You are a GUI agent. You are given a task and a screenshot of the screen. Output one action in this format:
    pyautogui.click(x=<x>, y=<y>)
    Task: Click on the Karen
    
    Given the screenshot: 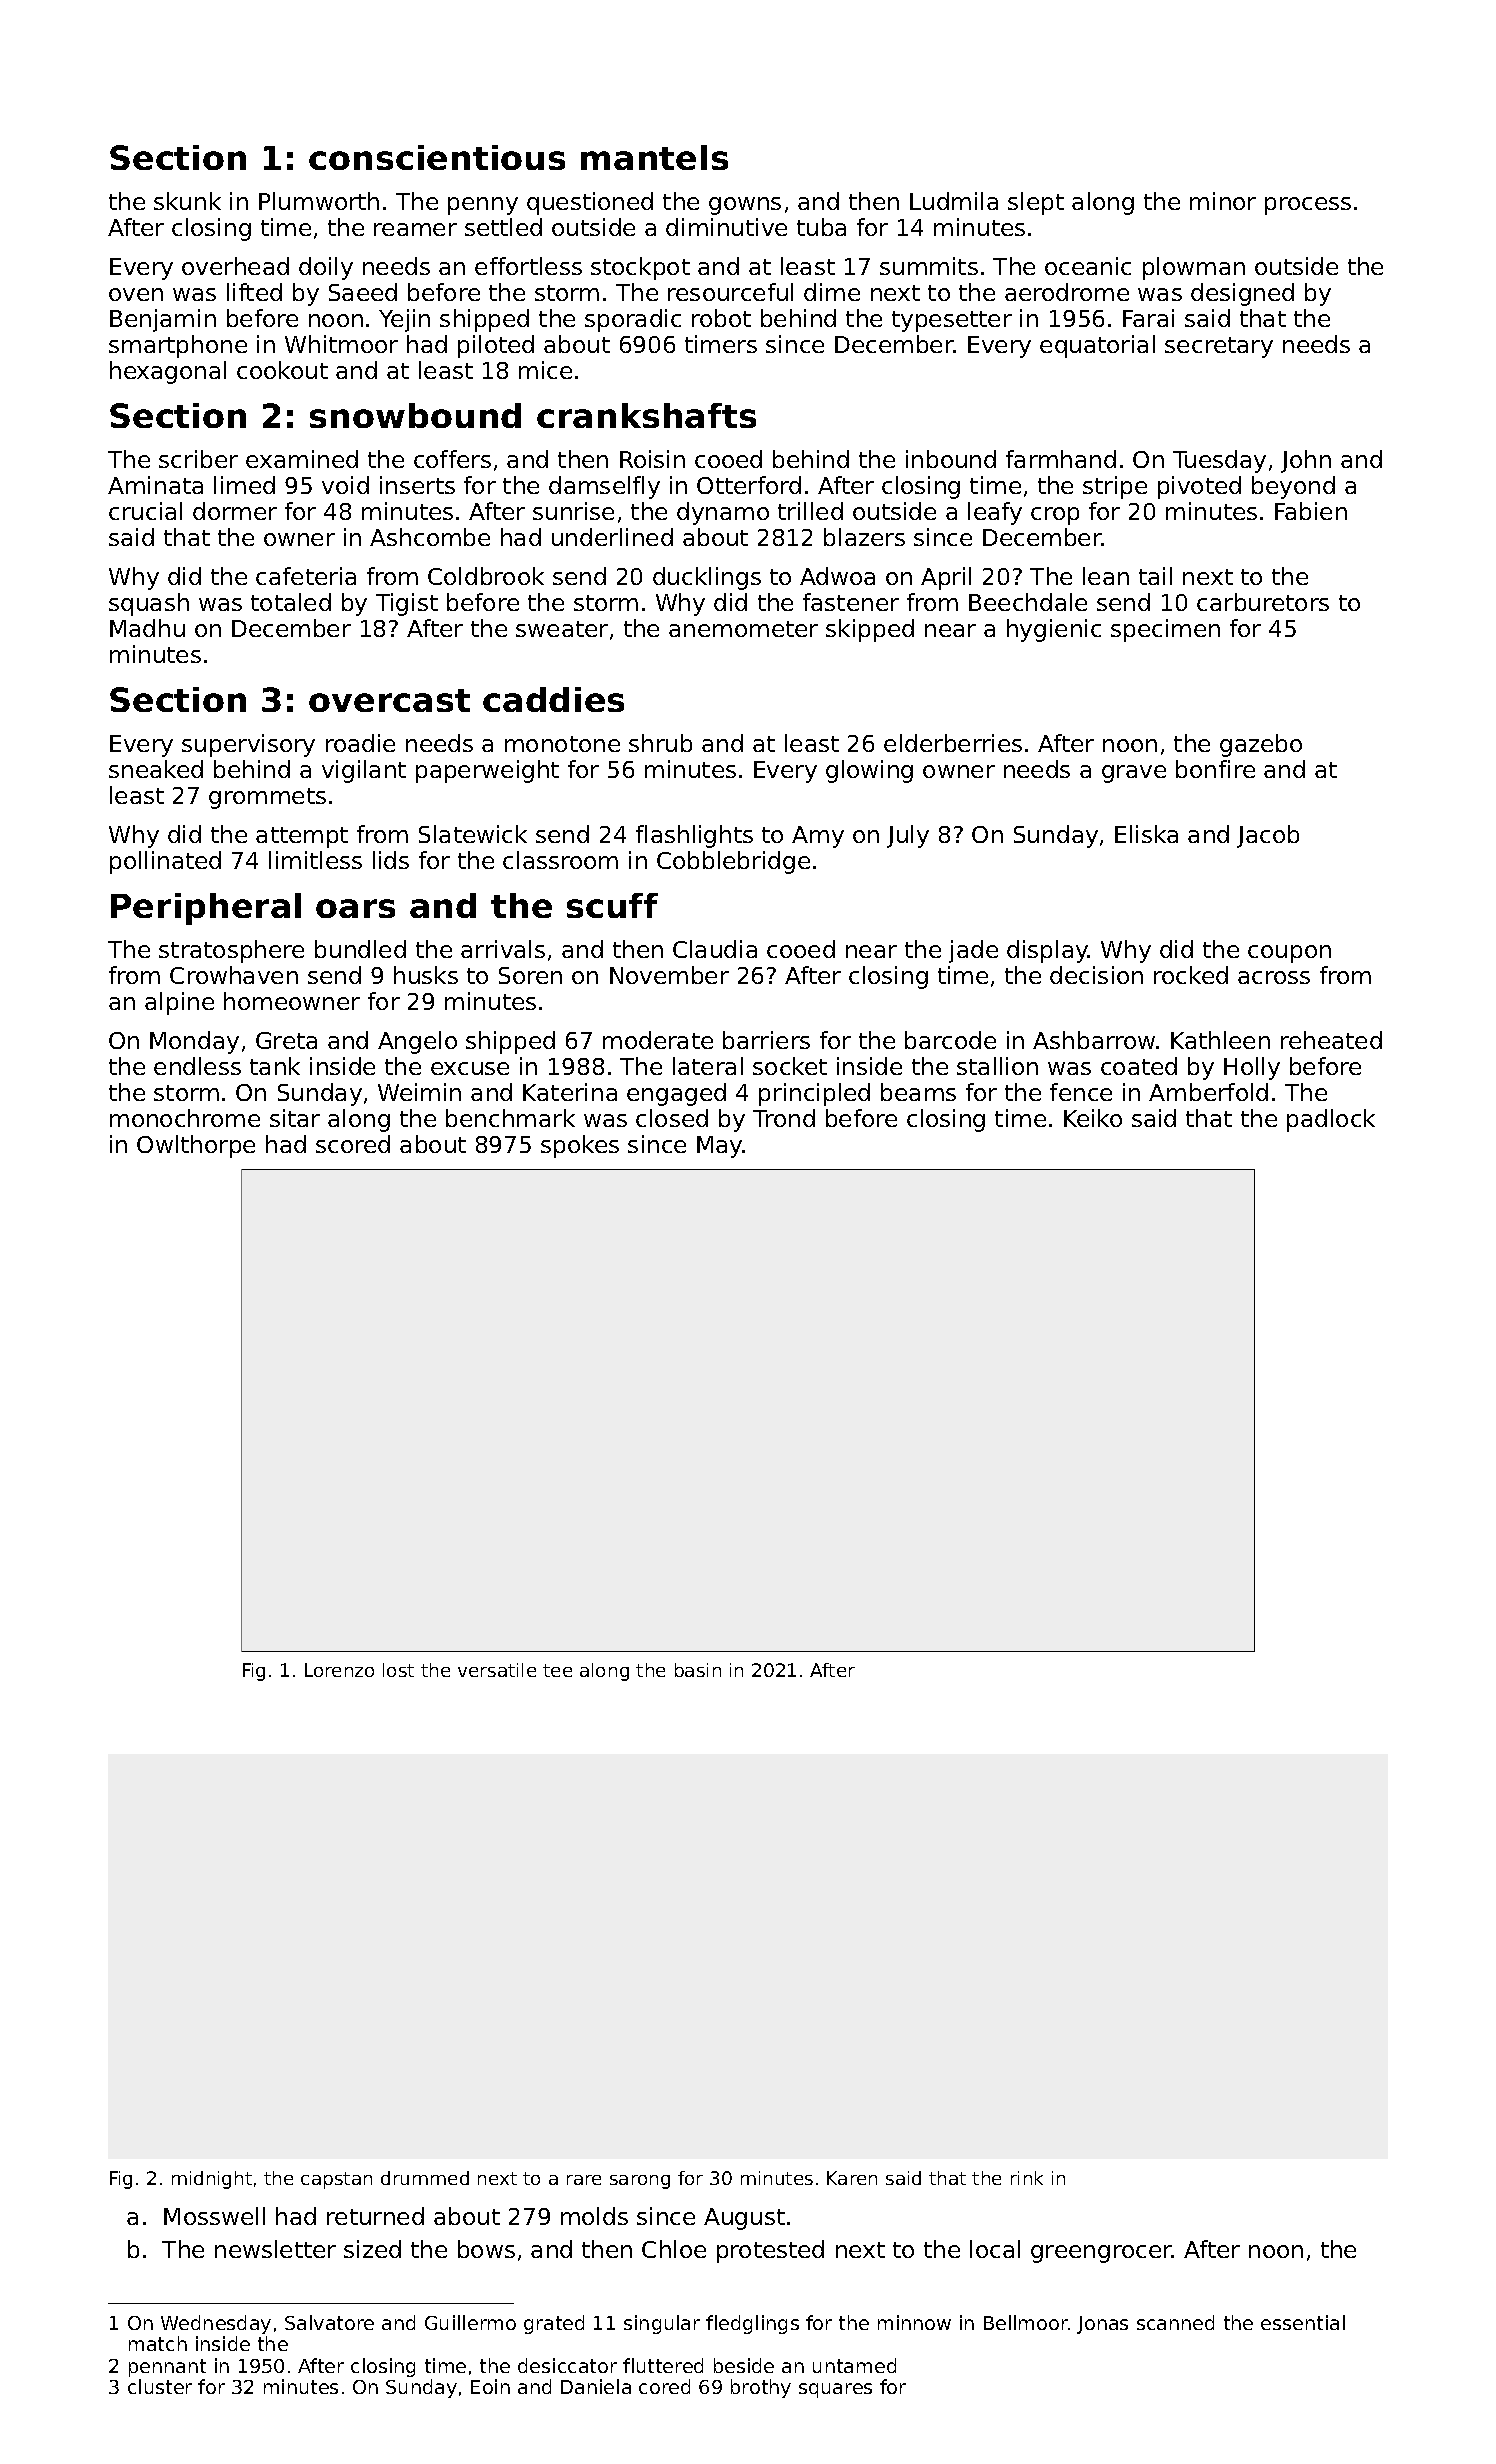 What is the action you would take?
    pyautogui.click(x=852, y=2178)
